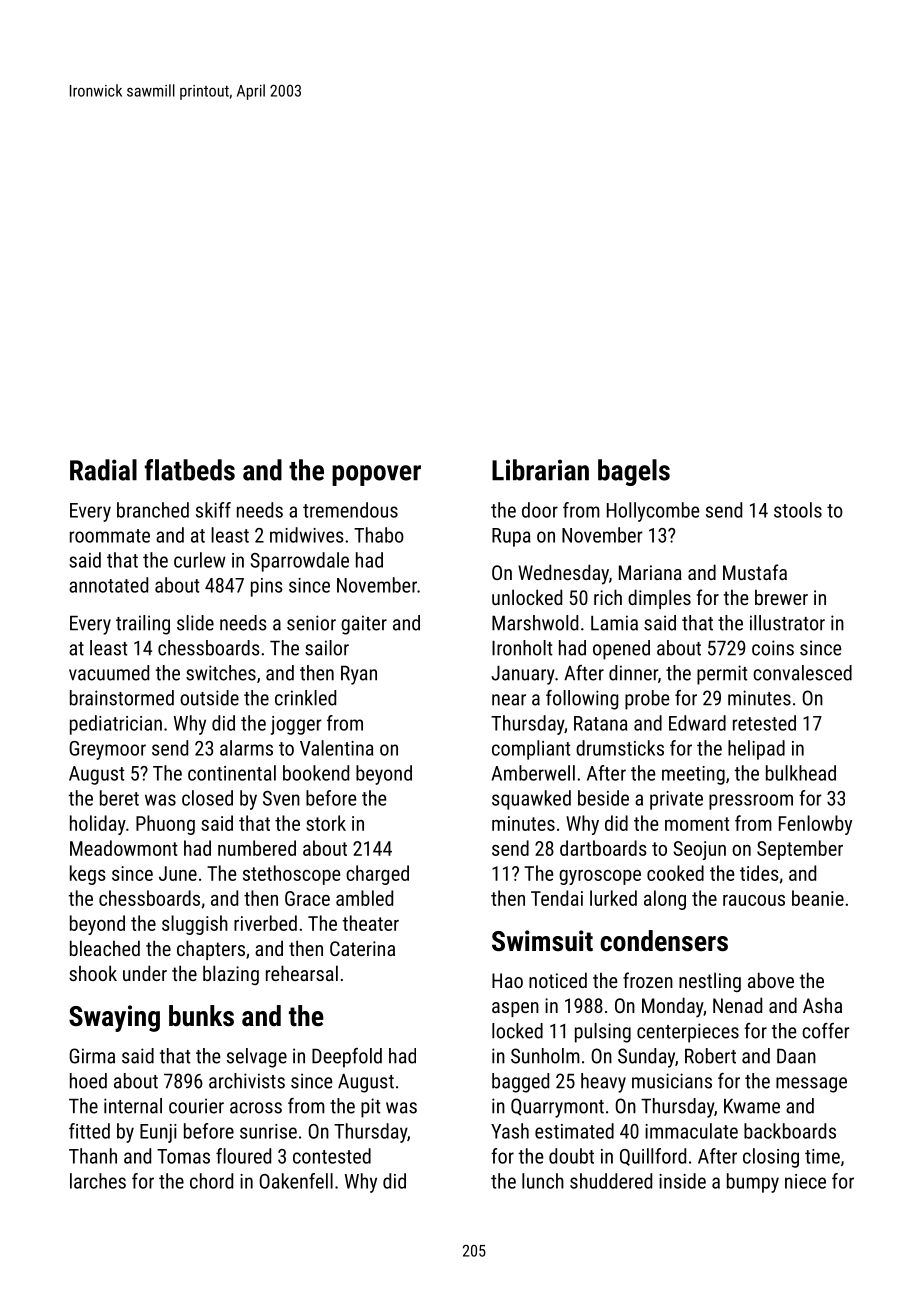 The width and height of the image is (924, 1311). Describe the element at coordinates (376, 475) in the image. I see `popover` at that location.
